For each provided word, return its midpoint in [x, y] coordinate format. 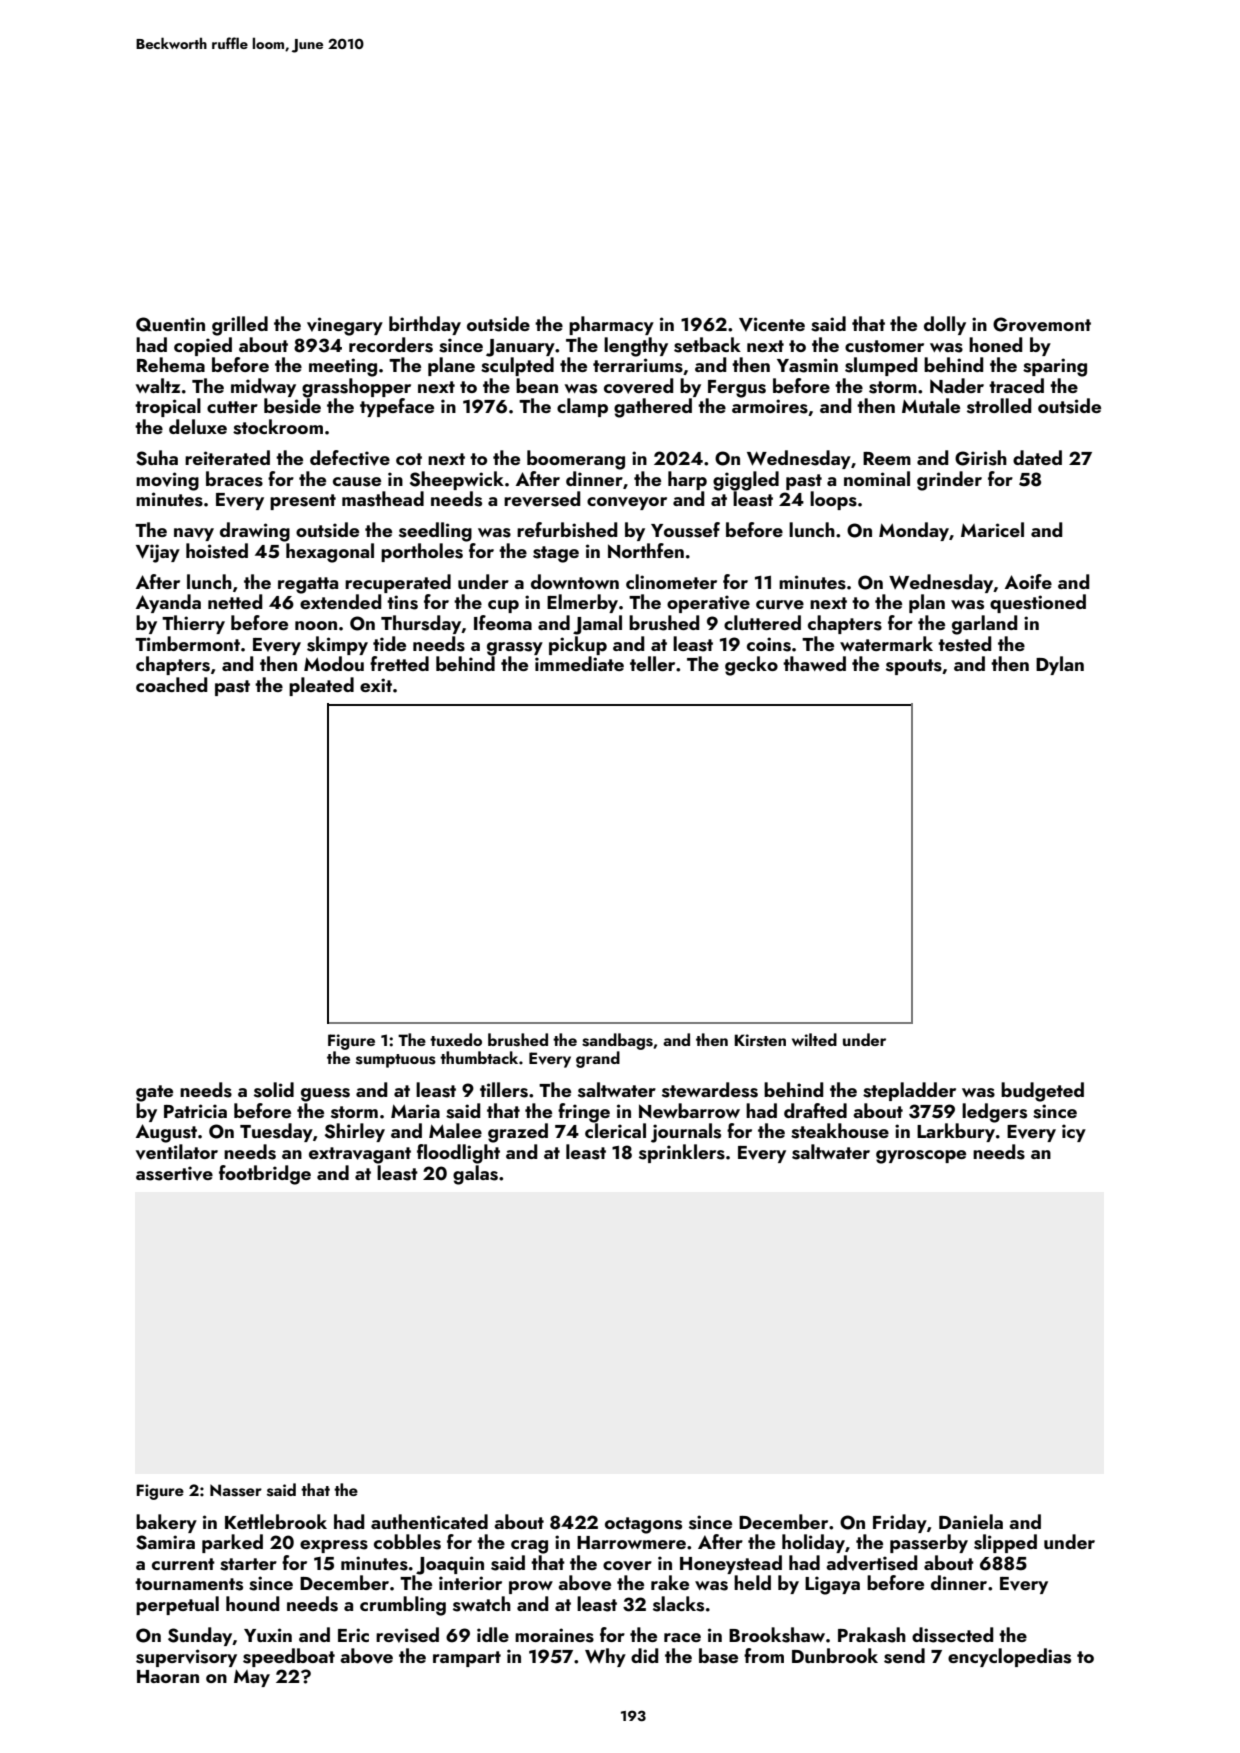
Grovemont [1042, 324]
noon [316, 625]
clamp [582, 407]
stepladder [909, 1091]
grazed [518, 1133]
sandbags [617, 1041]
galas [475, 1175]
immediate [579, 663]
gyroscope [921, 1157]
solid [274, 1090]
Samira [165, 1542]
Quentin [170, 324]
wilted [814, 1039]
